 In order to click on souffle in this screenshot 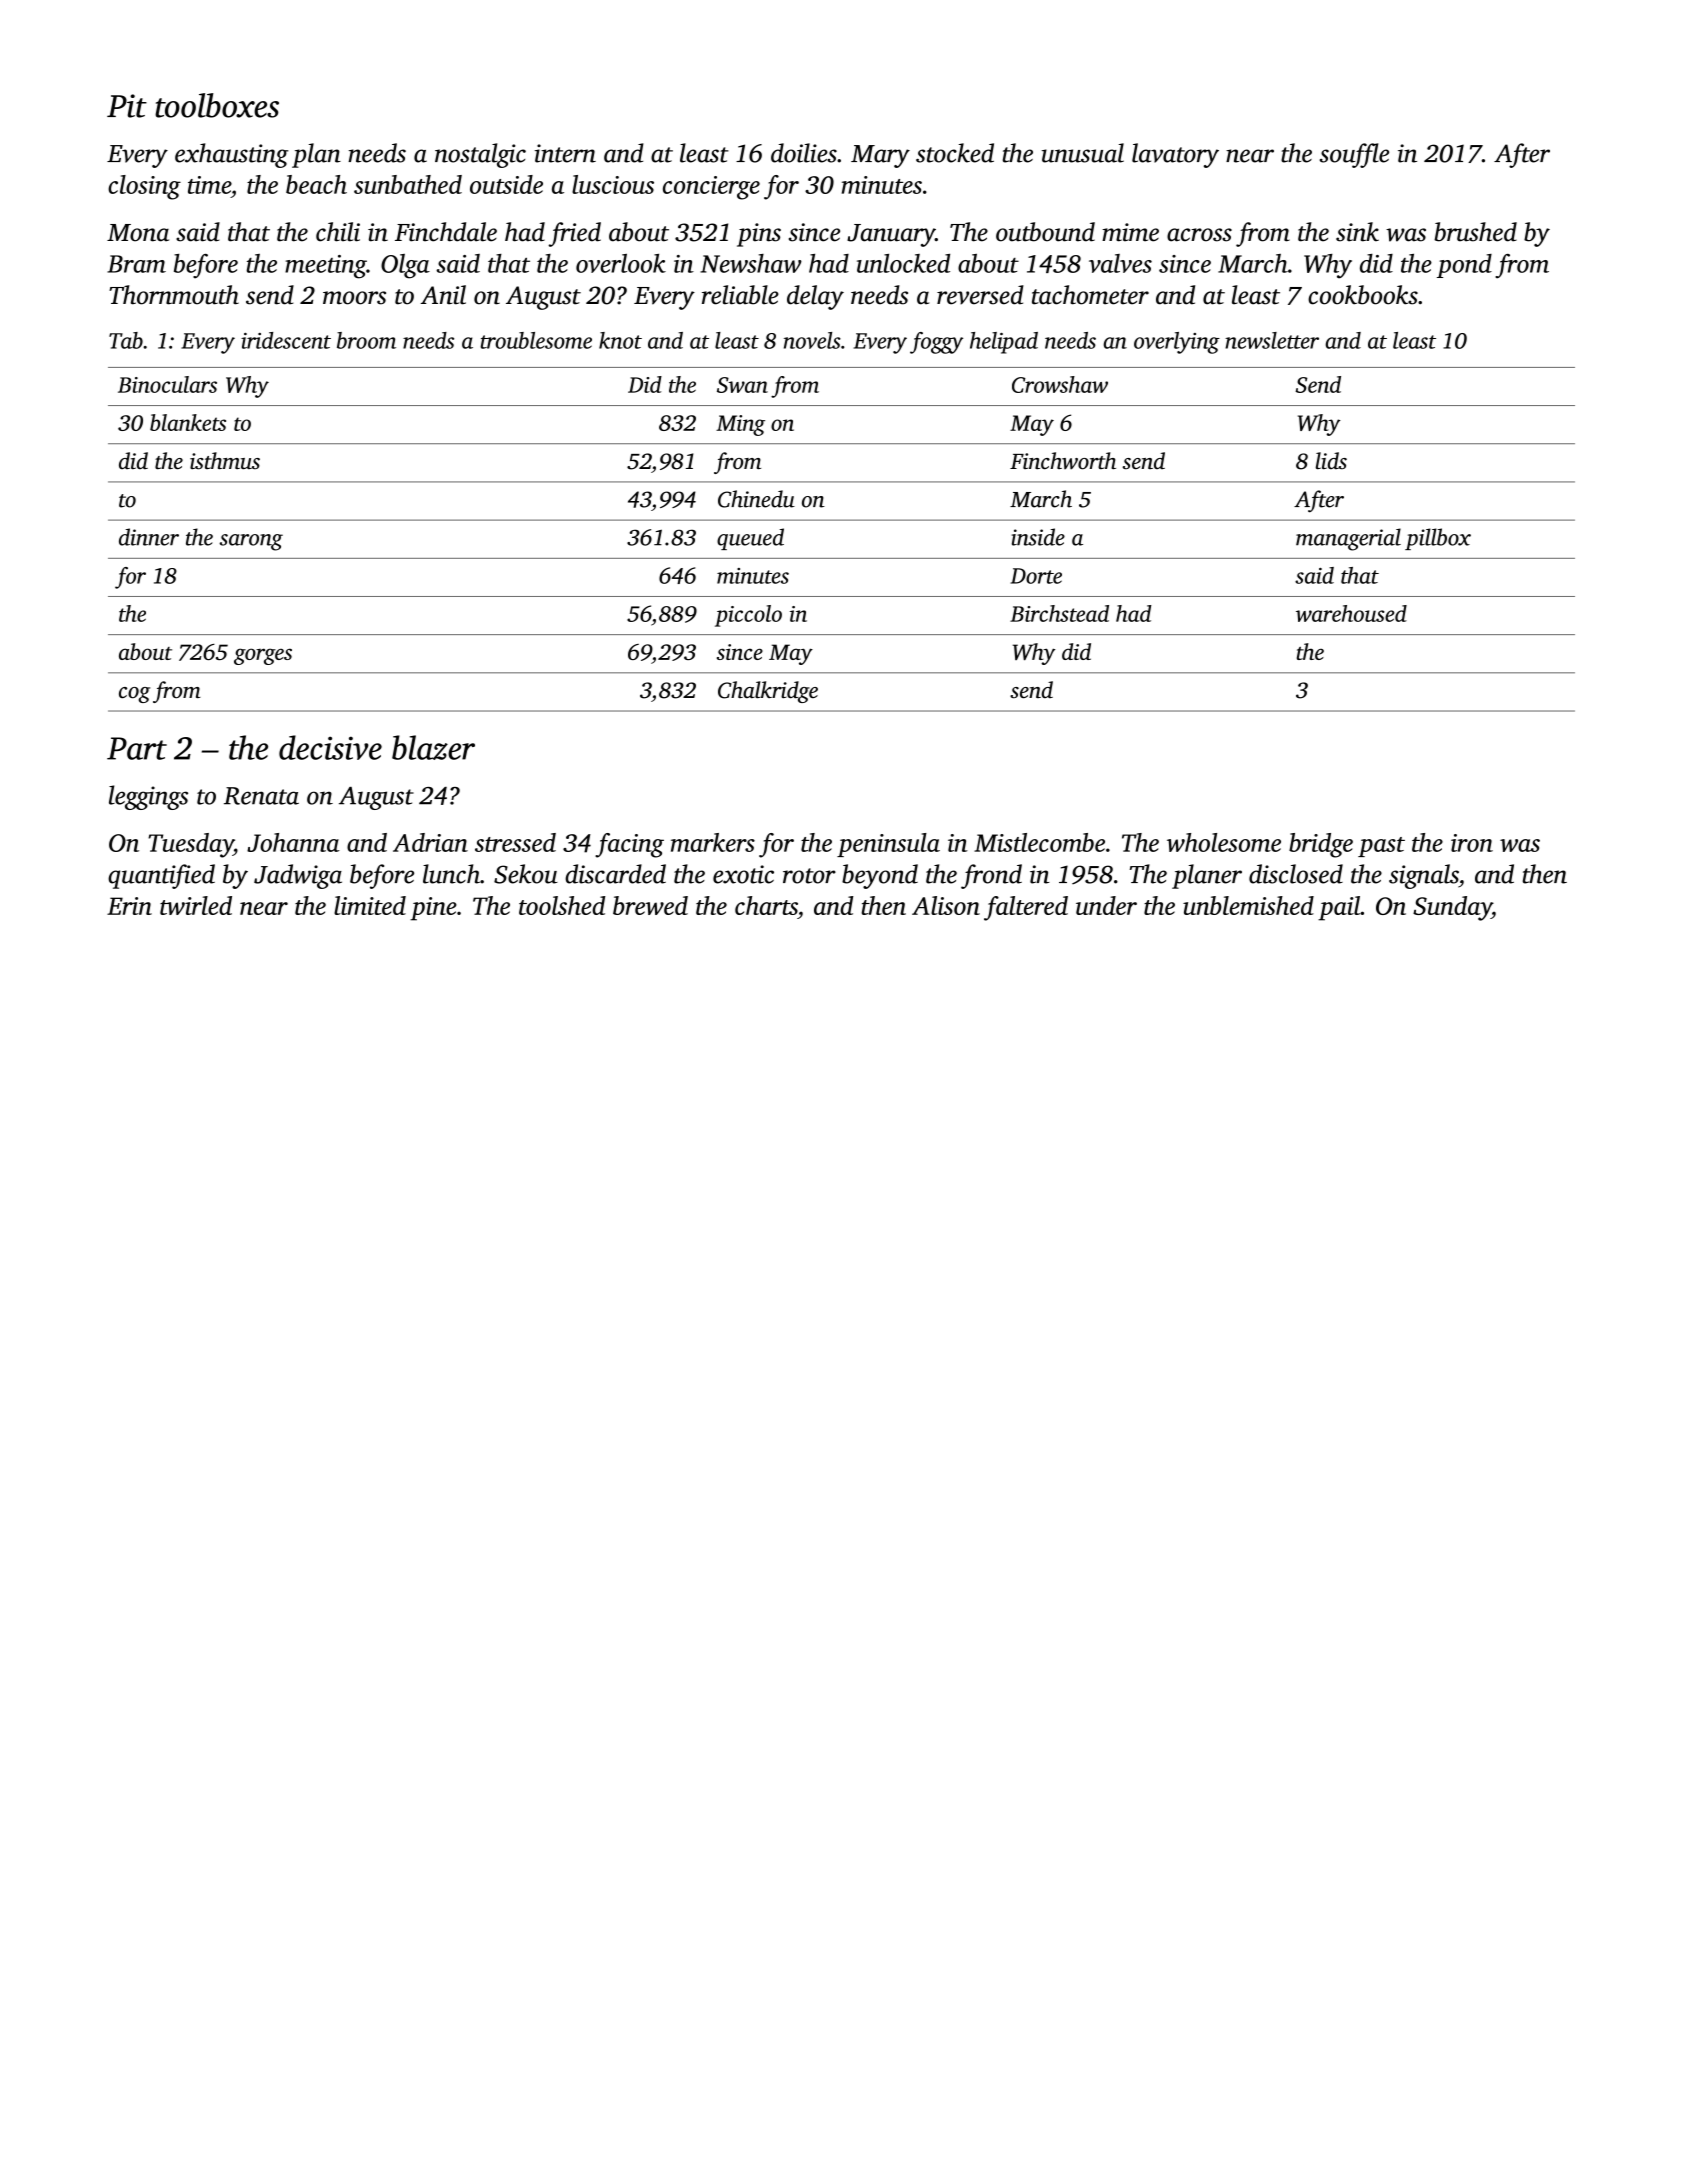, I will do `click(1354, 155)`.
